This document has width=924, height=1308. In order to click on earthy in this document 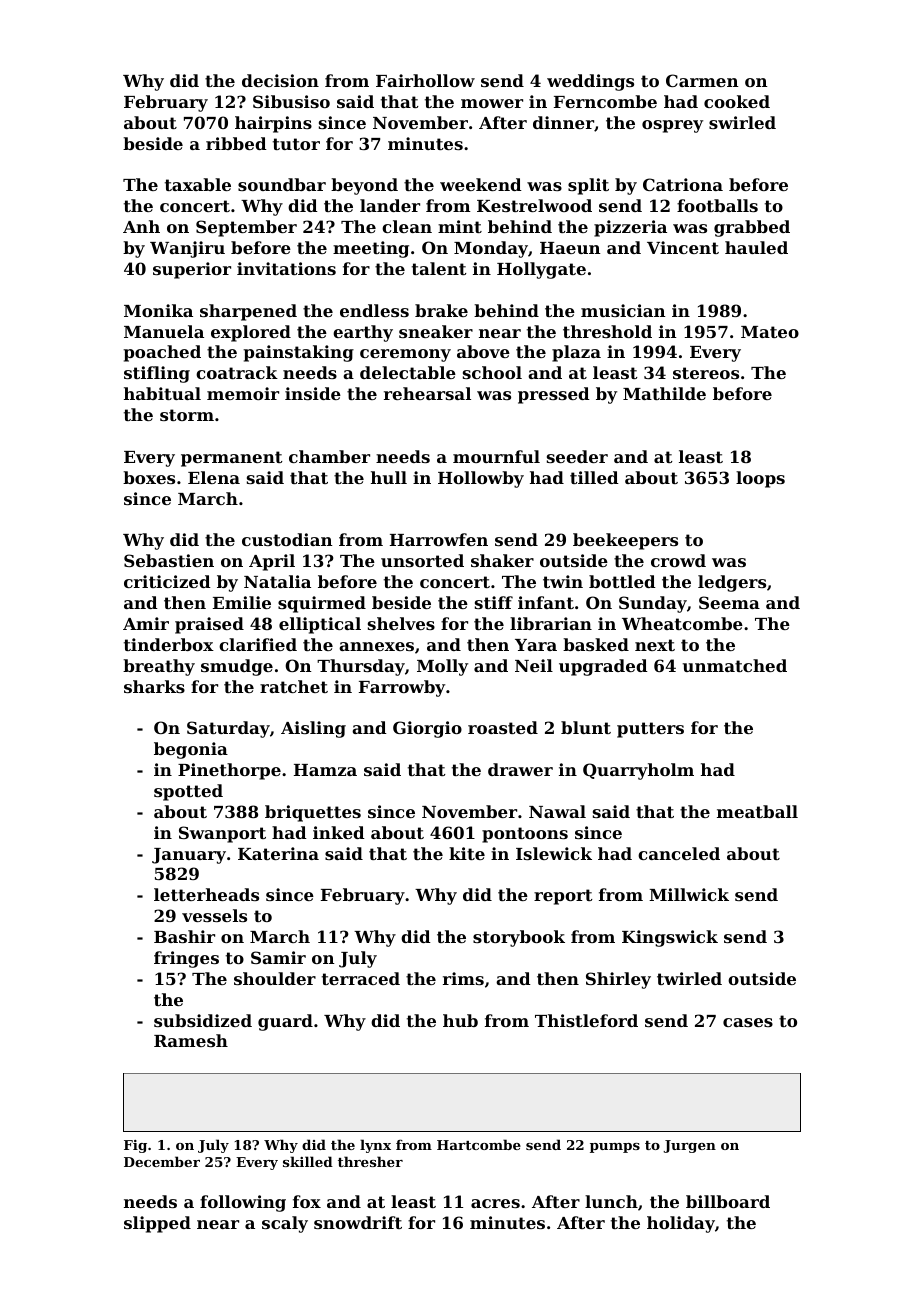, I will do `click(363, 333)`.
